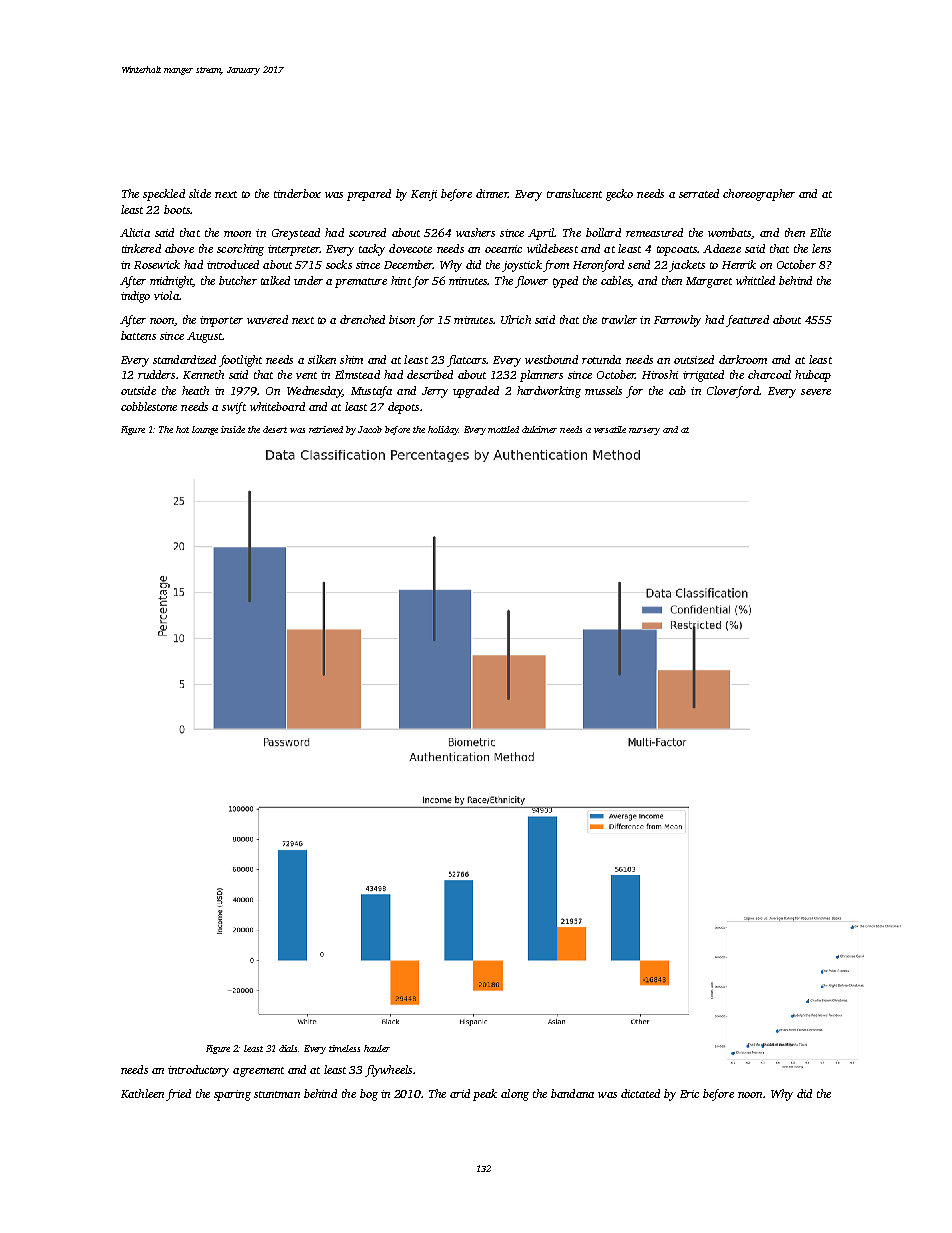  Describe the element at coordinates (289, 1048) in the image. I see `dials` at that location.
